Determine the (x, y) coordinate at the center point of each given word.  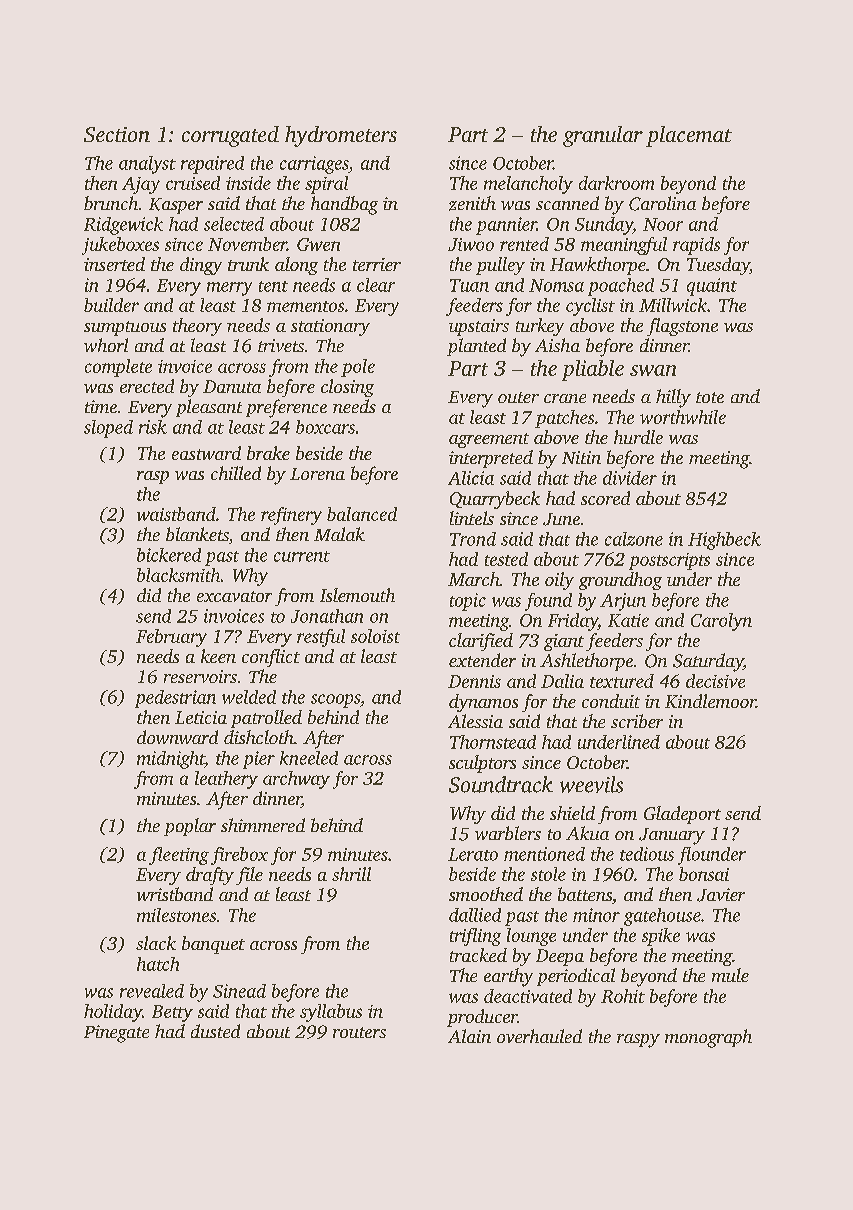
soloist (375, 636)
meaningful (624, 246)
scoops (335, 701)
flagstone (682, 327)
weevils (591, 784)
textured (622, 681)
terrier (377, 264)
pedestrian (175, 699)
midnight (171, 760)
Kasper (176, 206)
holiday (113, 1013)
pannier (506, 226)
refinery (291, 516)
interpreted (491, 459)
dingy (201, 266)
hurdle (638, 437)
